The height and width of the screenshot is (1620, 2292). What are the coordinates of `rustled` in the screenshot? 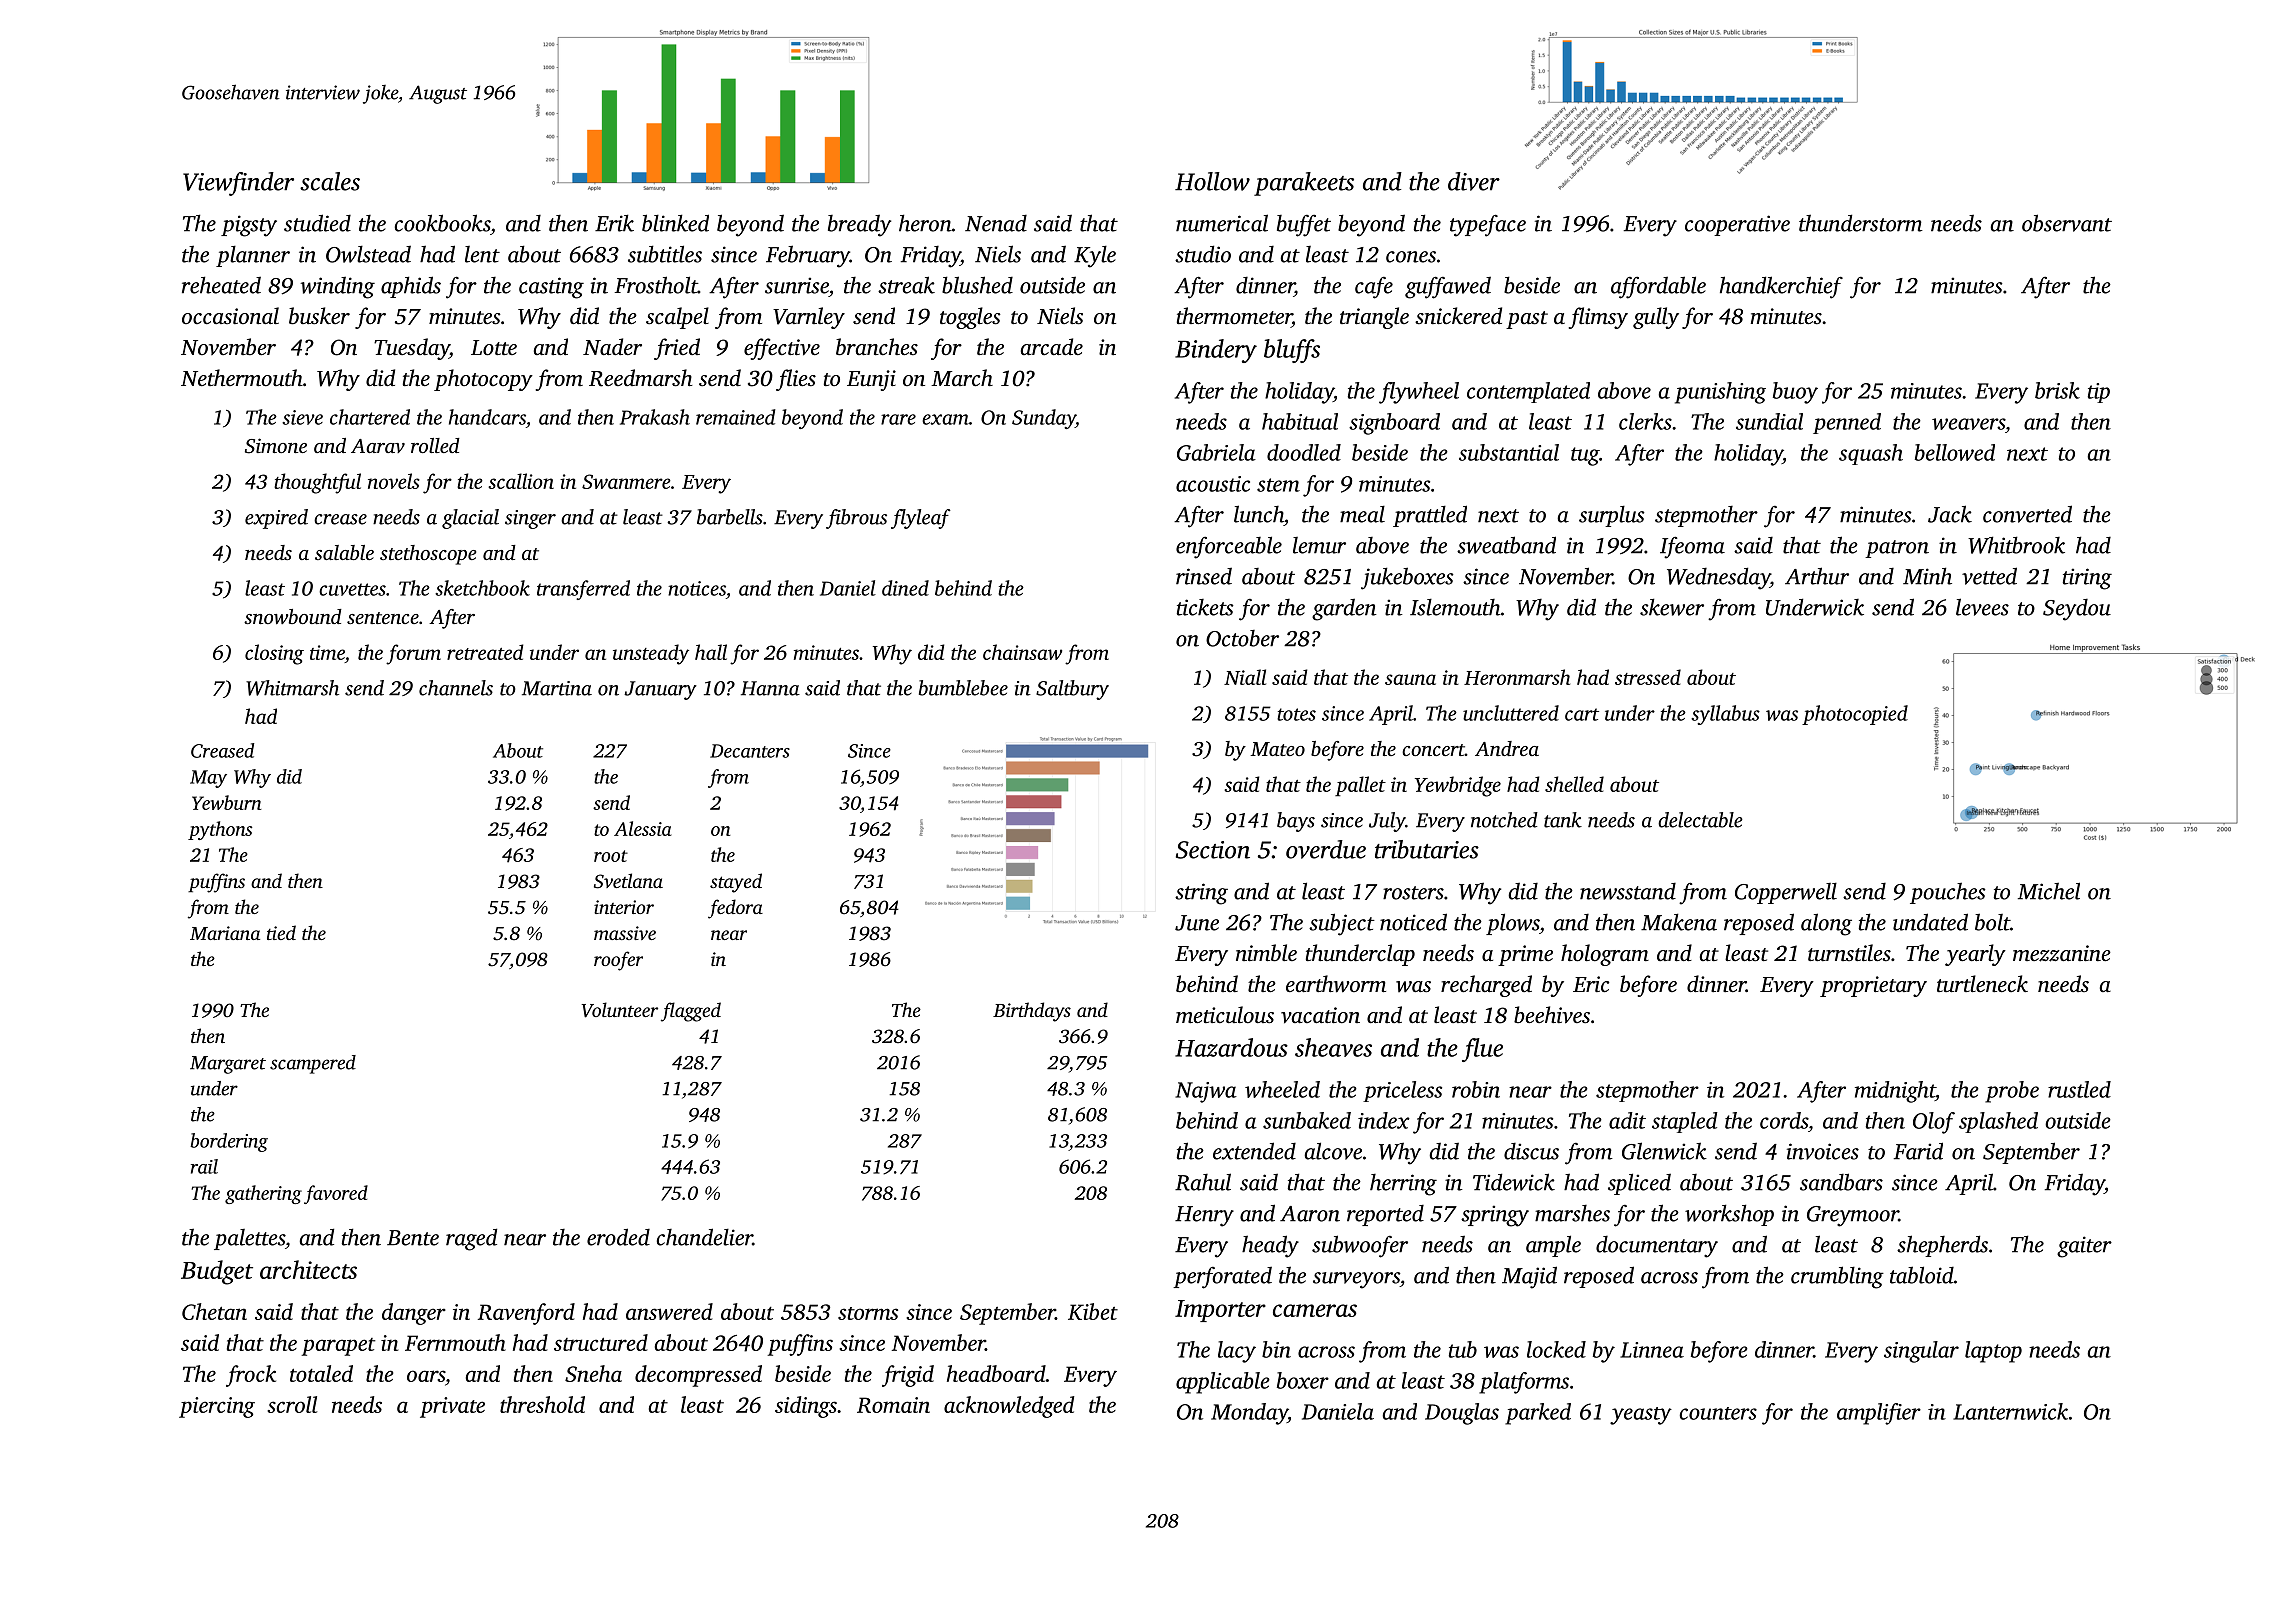 It's located at (2079, 1089).
